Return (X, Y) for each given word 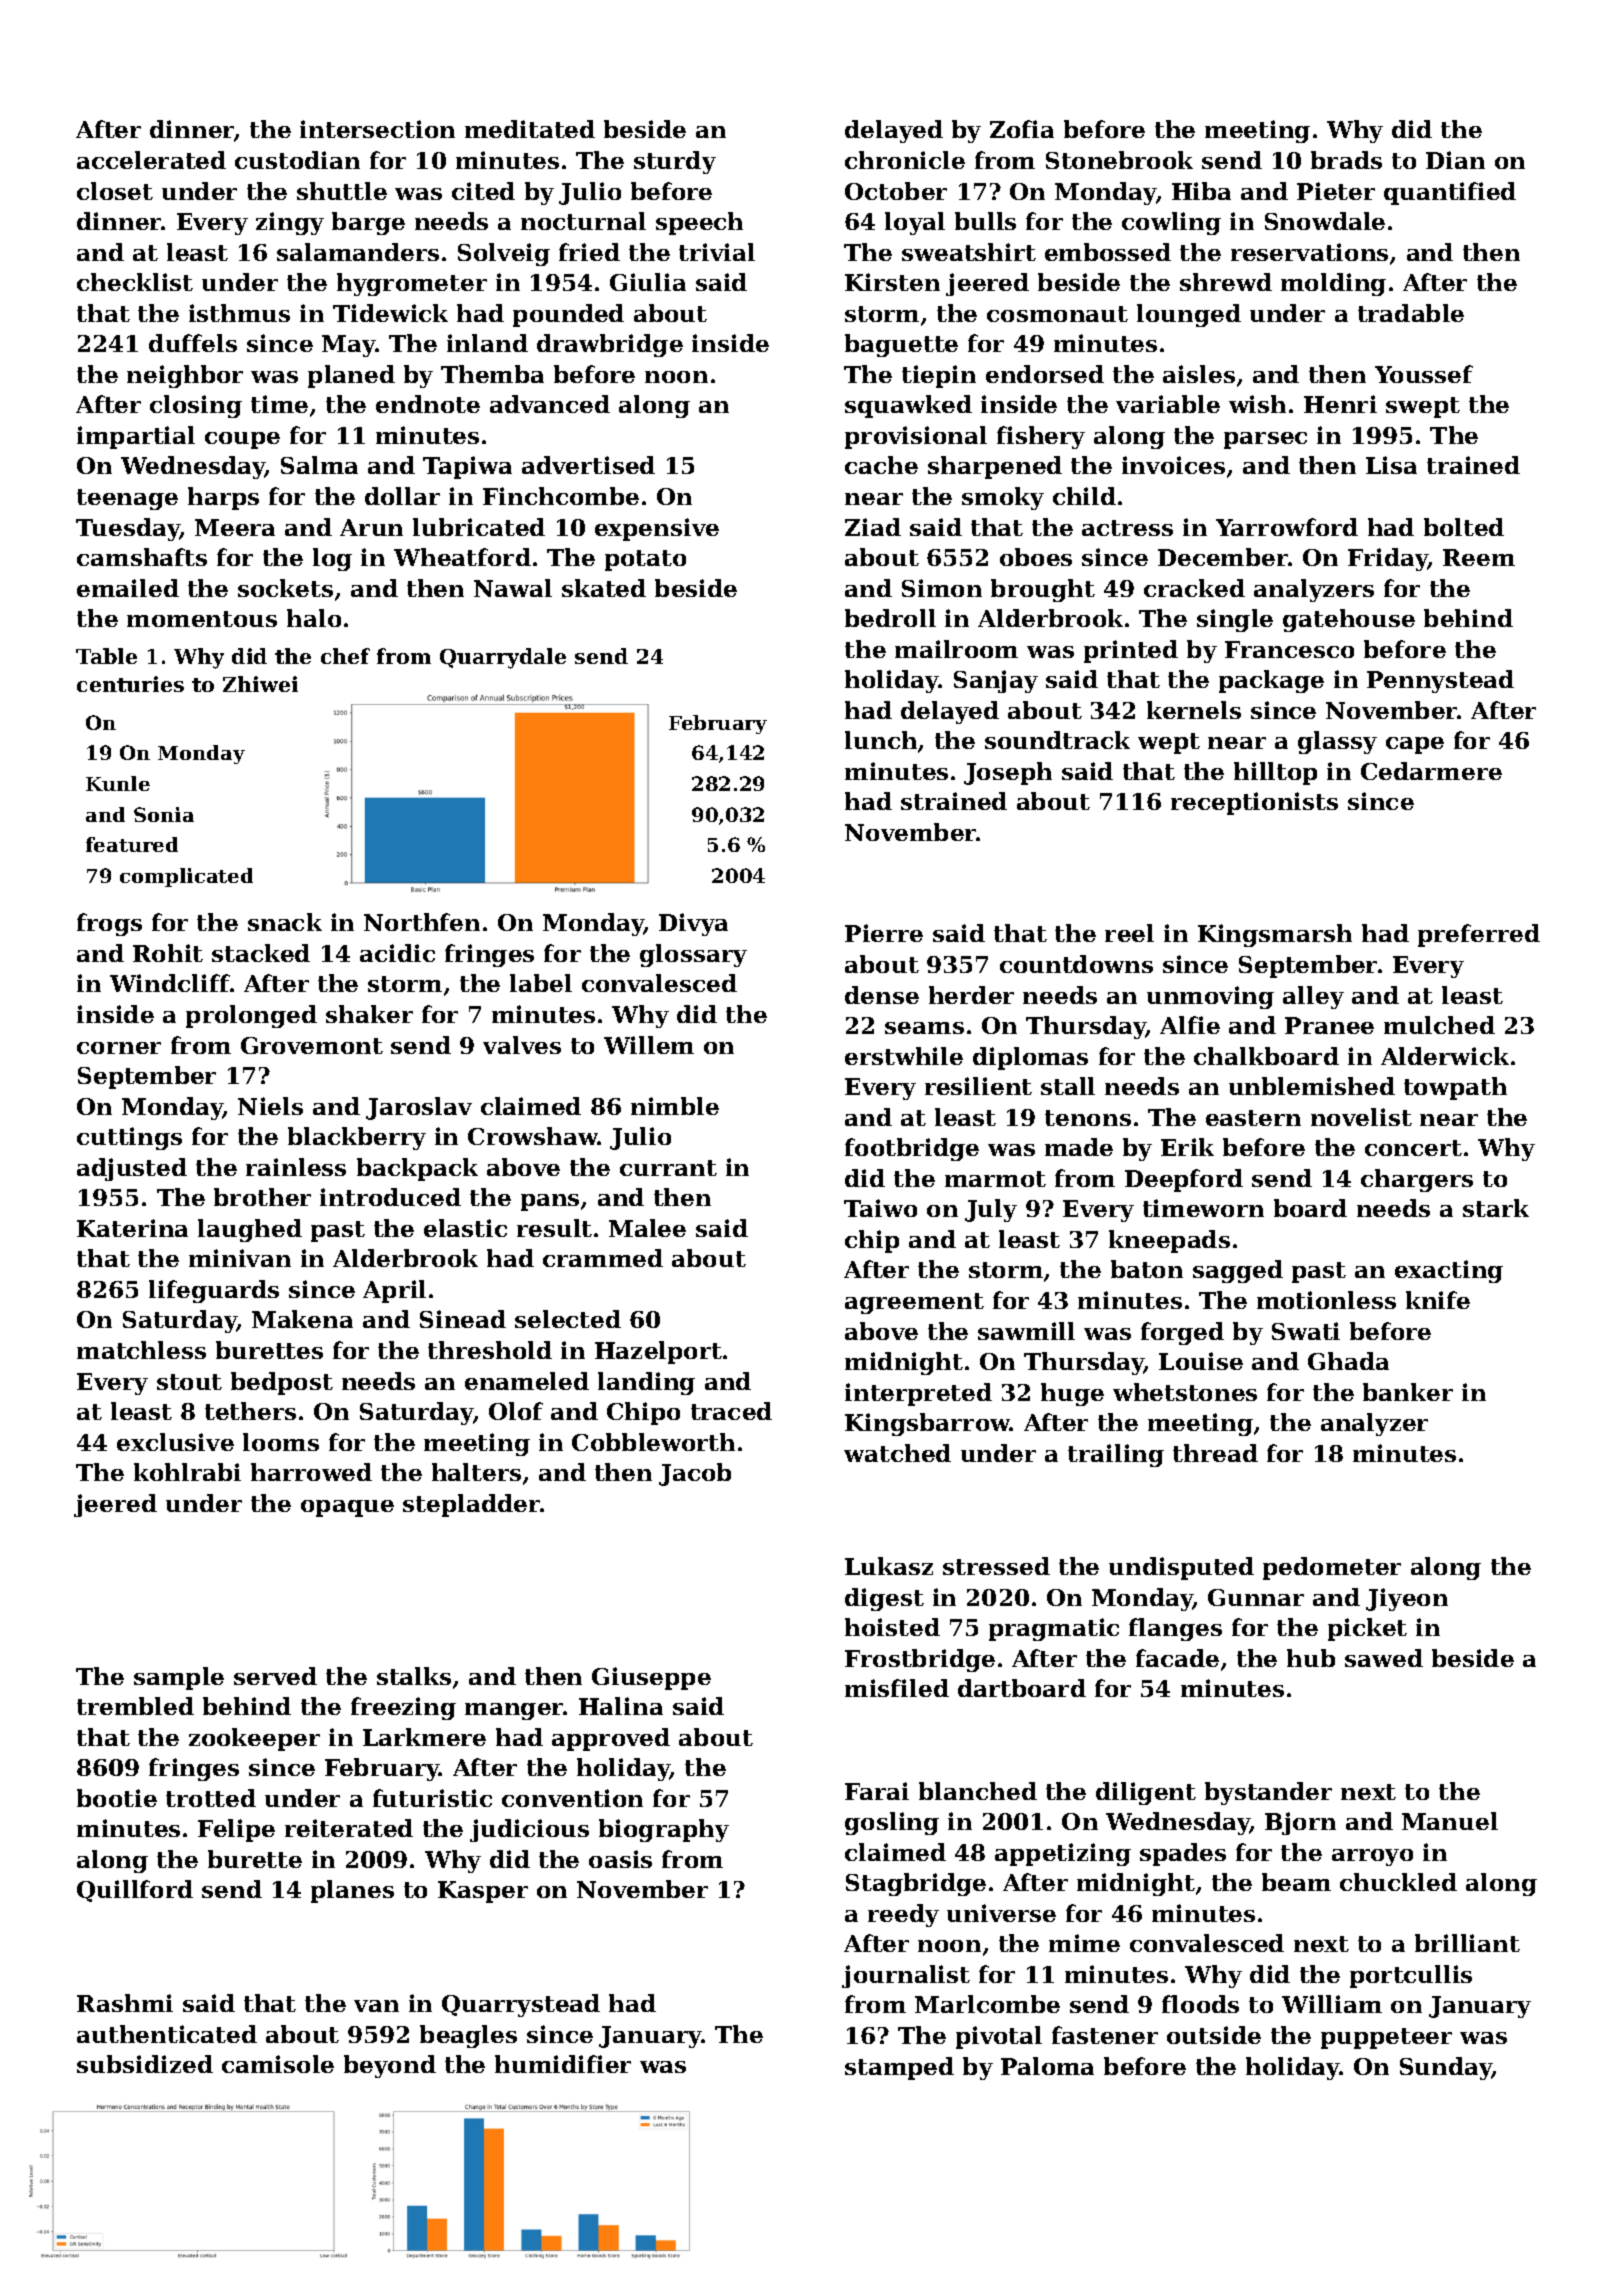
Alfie (1190, 1025)
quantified (1450, 193)
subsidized (145, 2064)
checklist (135, 282)
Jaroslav (419, 1108)
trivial (717, 252)
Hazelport (658, 1352)
